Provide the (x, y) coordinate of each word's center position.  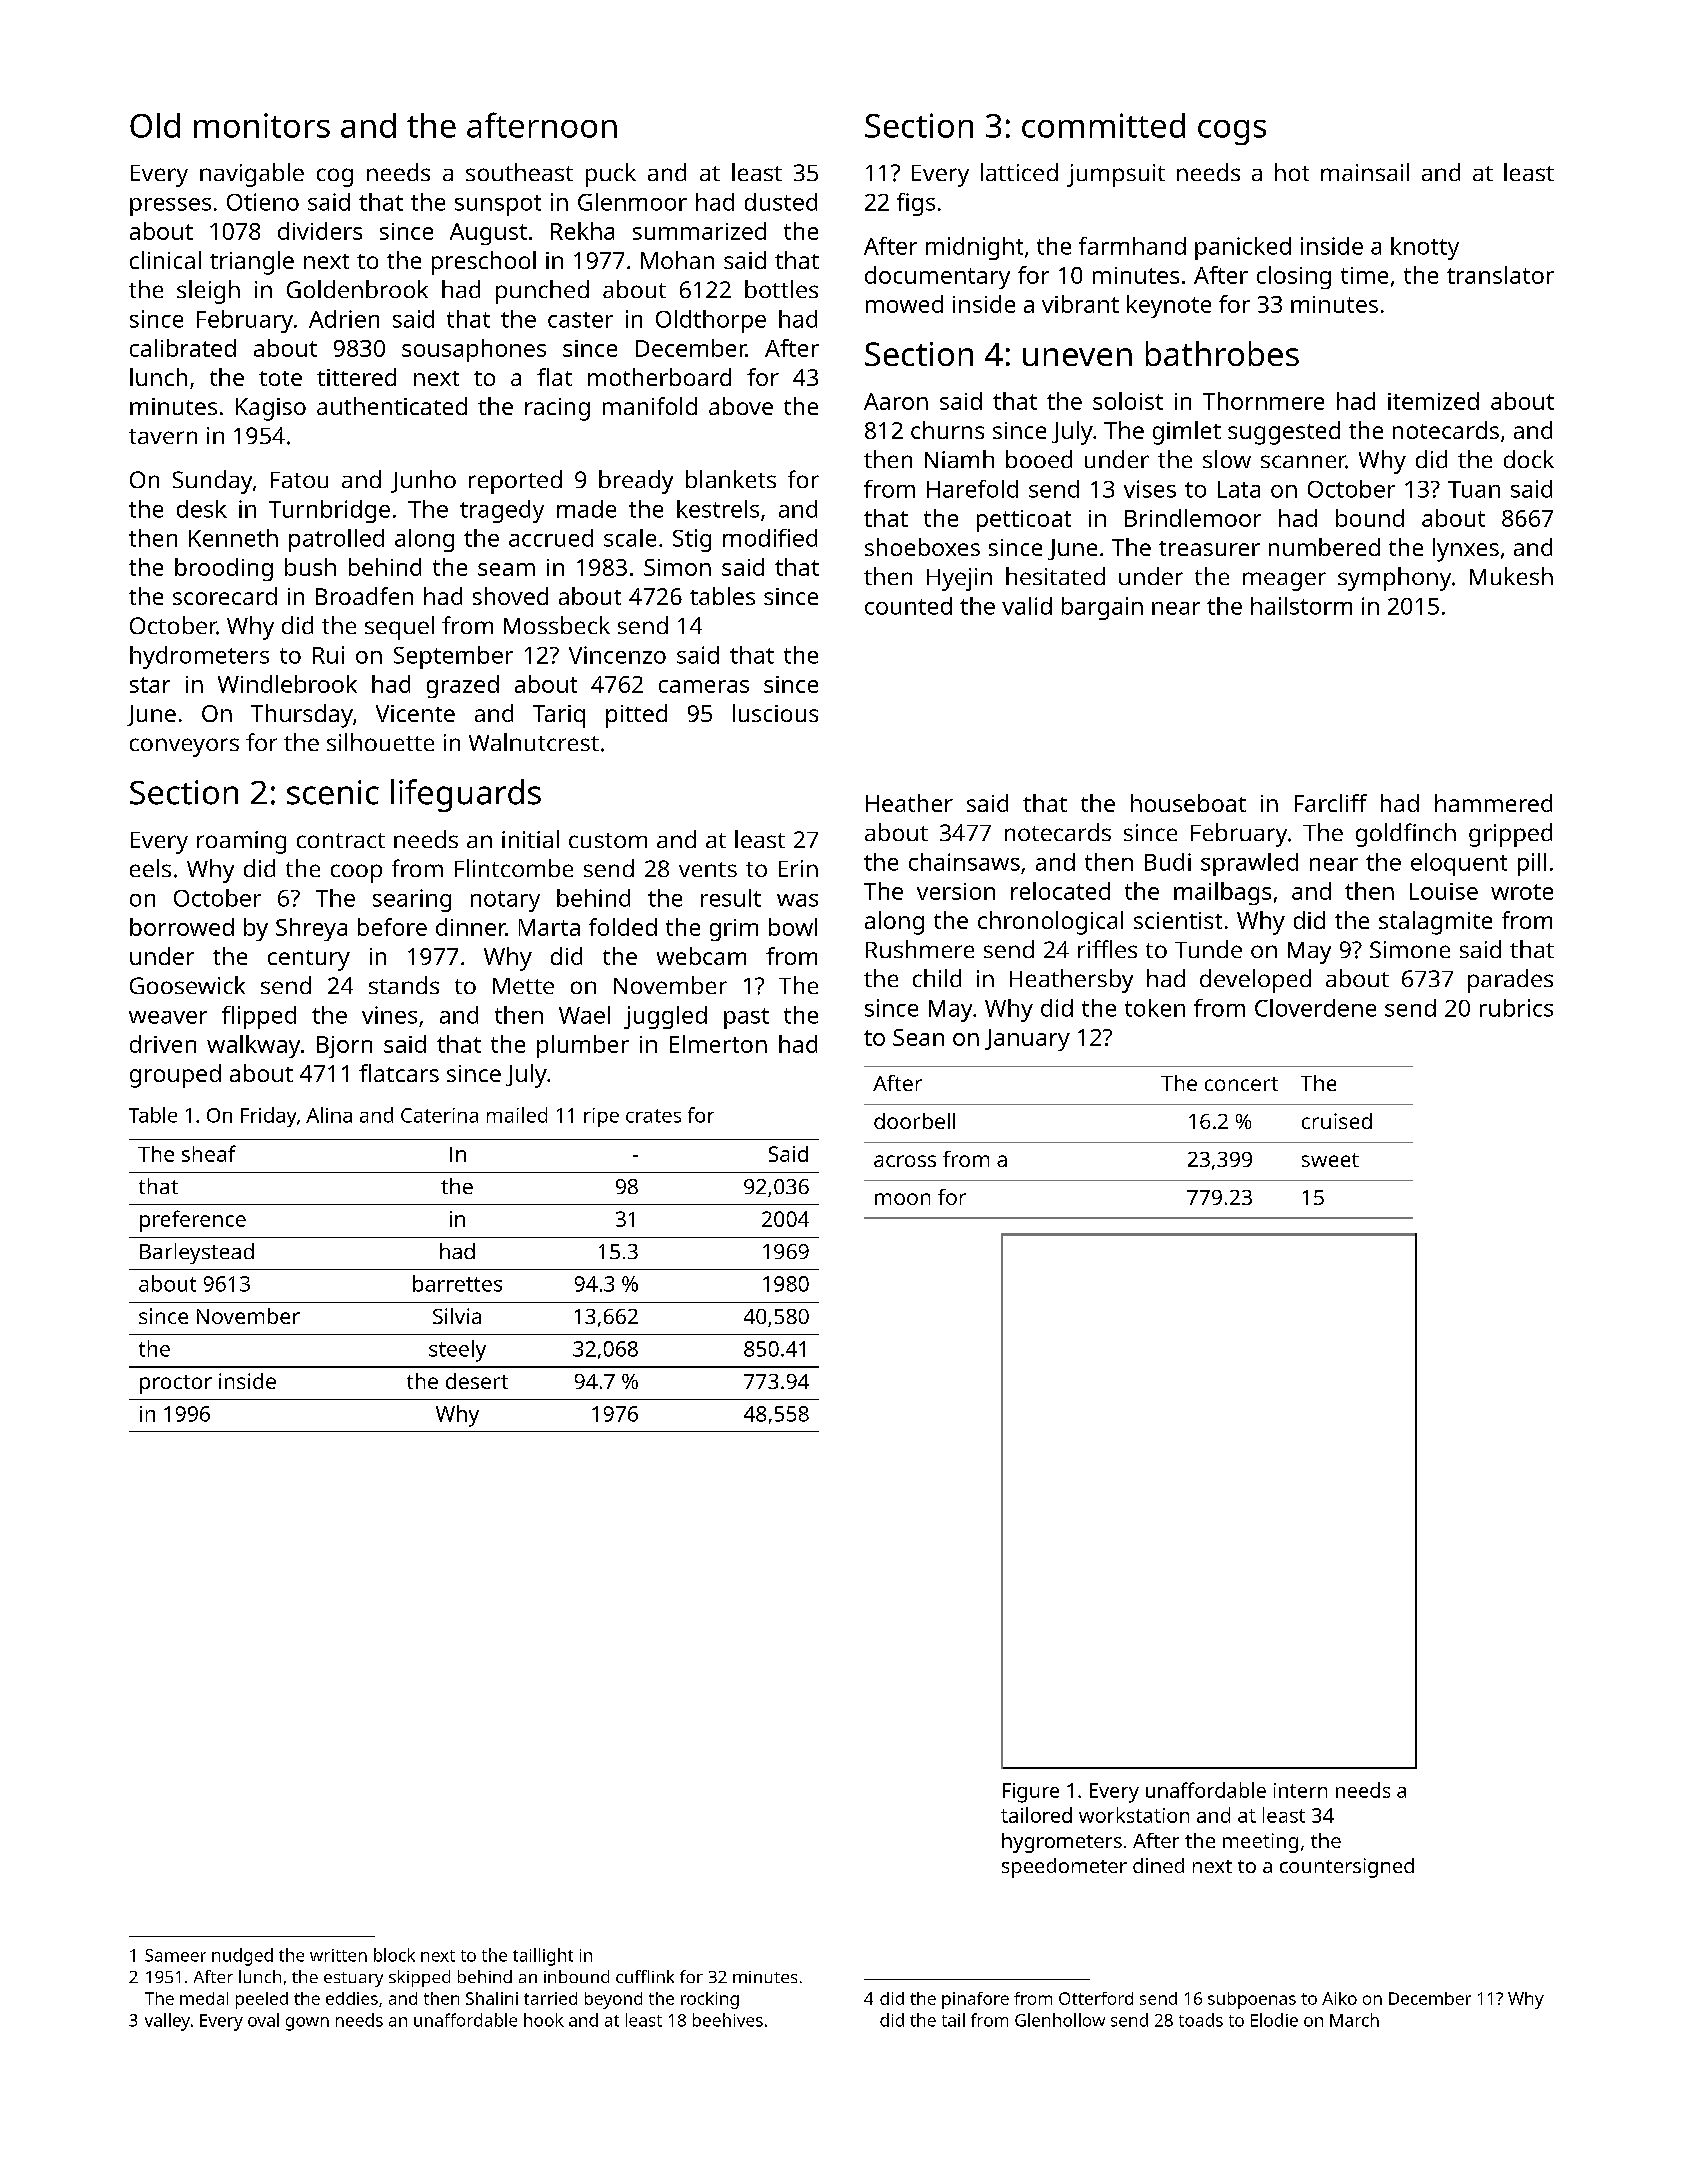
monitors (262, 125)
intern (1300, 1790)
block (394, 1955)
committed (1103, 125)
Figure (1031, 1793)
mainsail (1365, 172)
